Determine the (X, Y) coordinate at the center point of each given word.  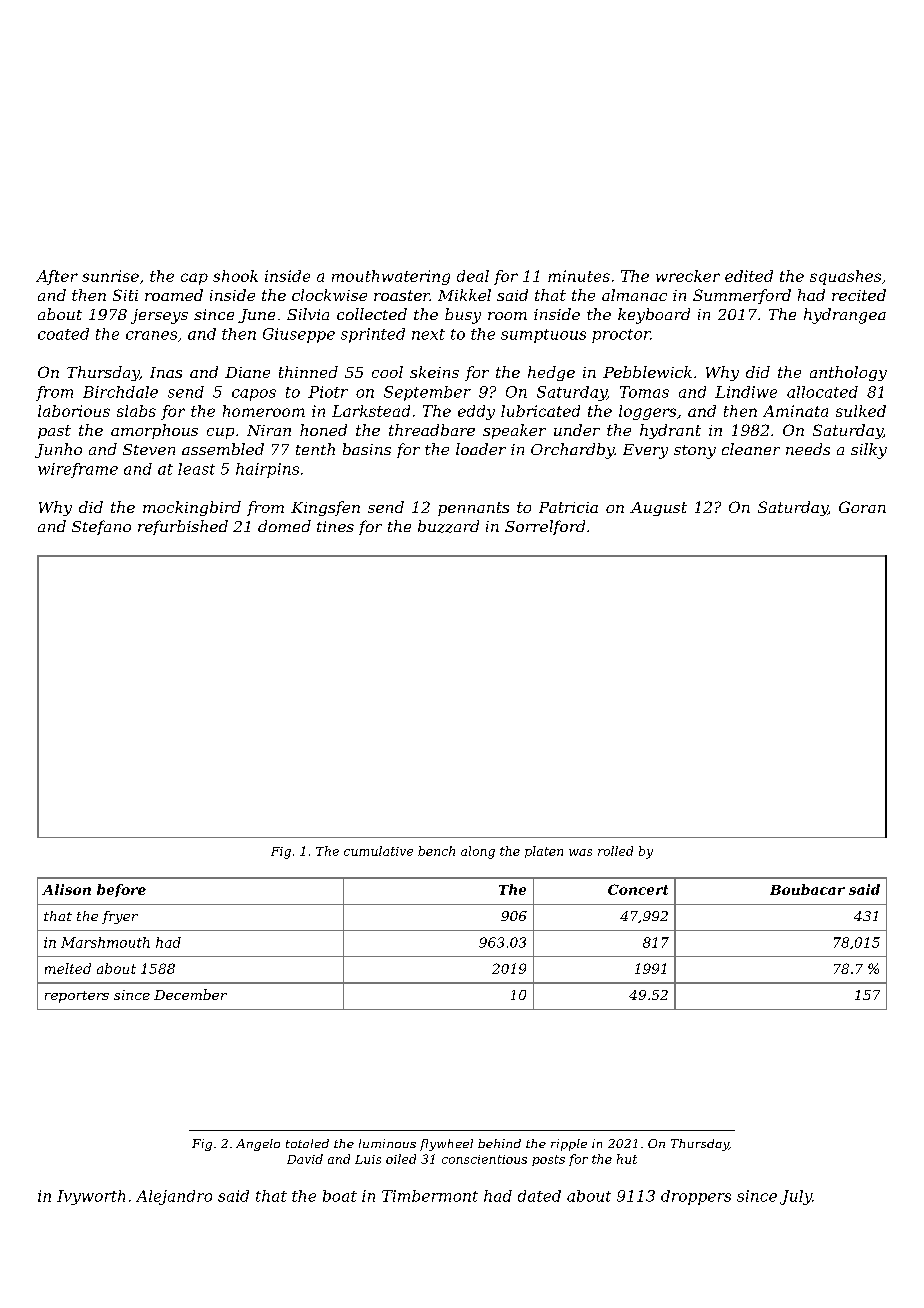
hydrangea (845, 316)
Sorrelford (545, 527)
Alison (66, 889)
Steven (149, 449)
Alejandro (174, 1197)
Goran (862, 507)
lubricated (540, 411)
